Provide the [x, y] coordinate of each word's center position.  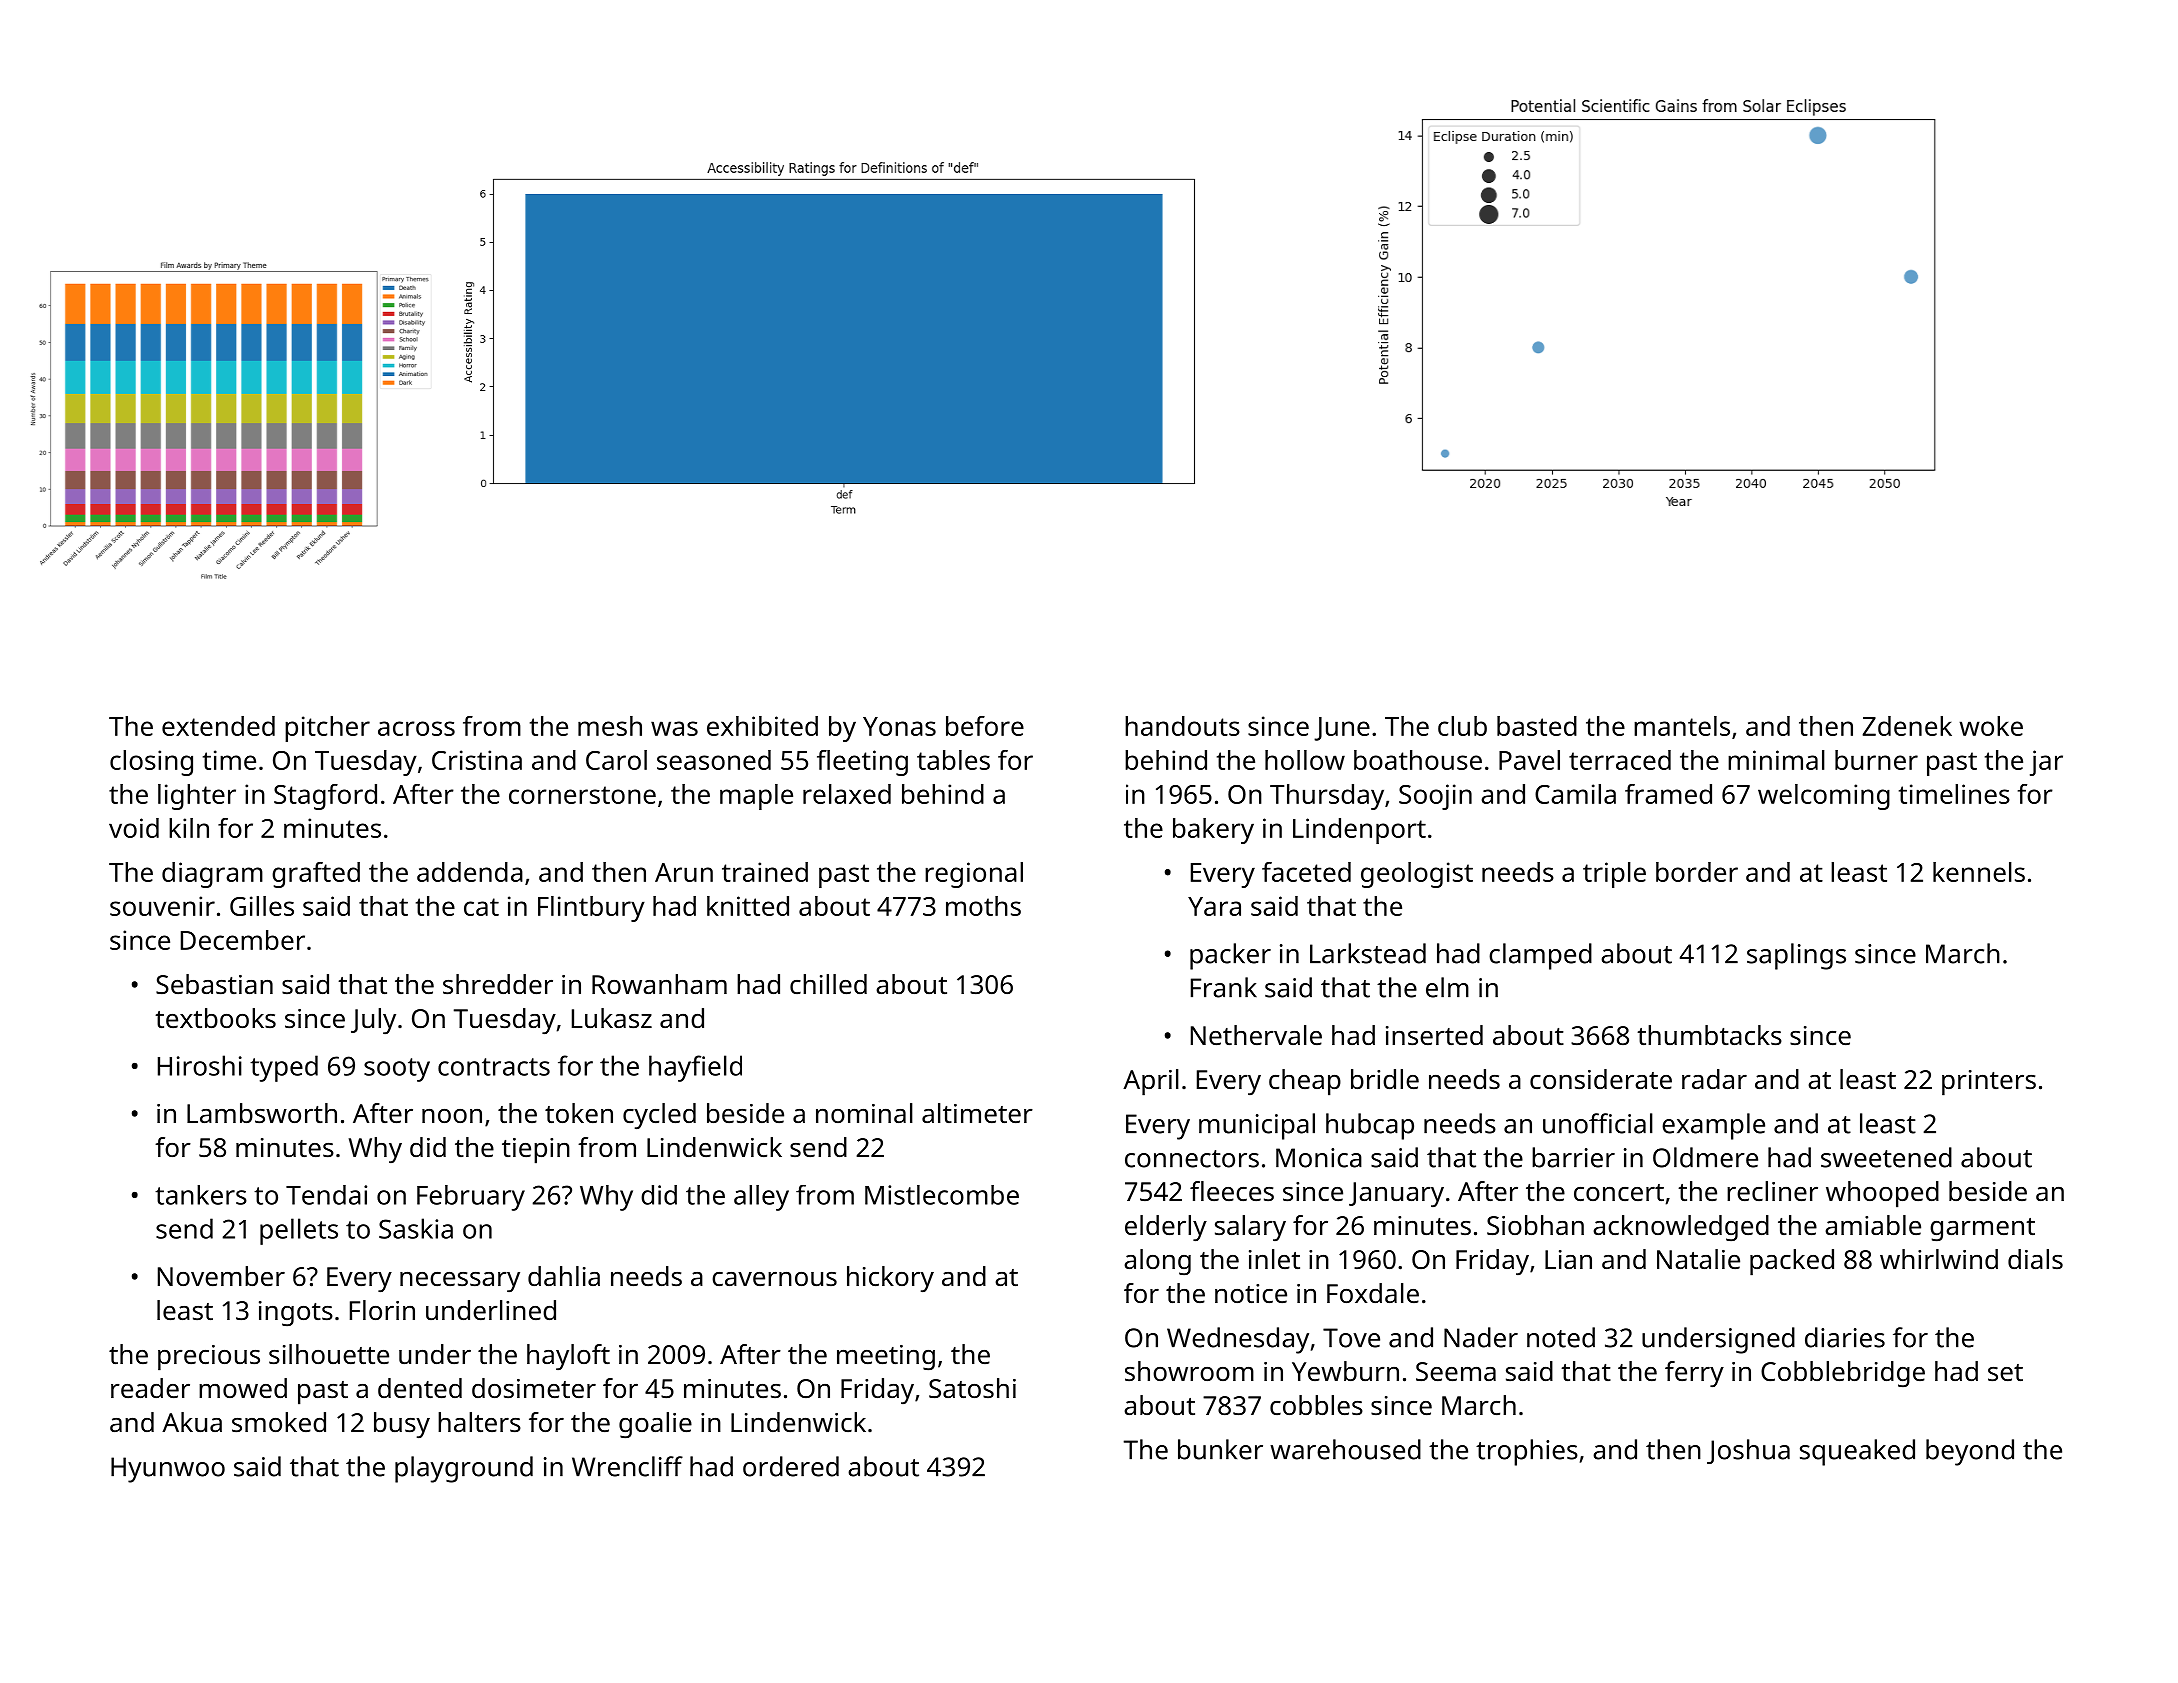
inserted [1434, 1035]
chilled [828, 984]
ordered [791, 1466]
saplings [1796, 956]
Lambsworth [262, 1113]
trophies [1527, 1452]
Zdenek [1907, 726]
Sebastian [214, 984]
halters [479, 1422]
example [1713, 1126]
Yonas [899, 726]
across [416, 728]
